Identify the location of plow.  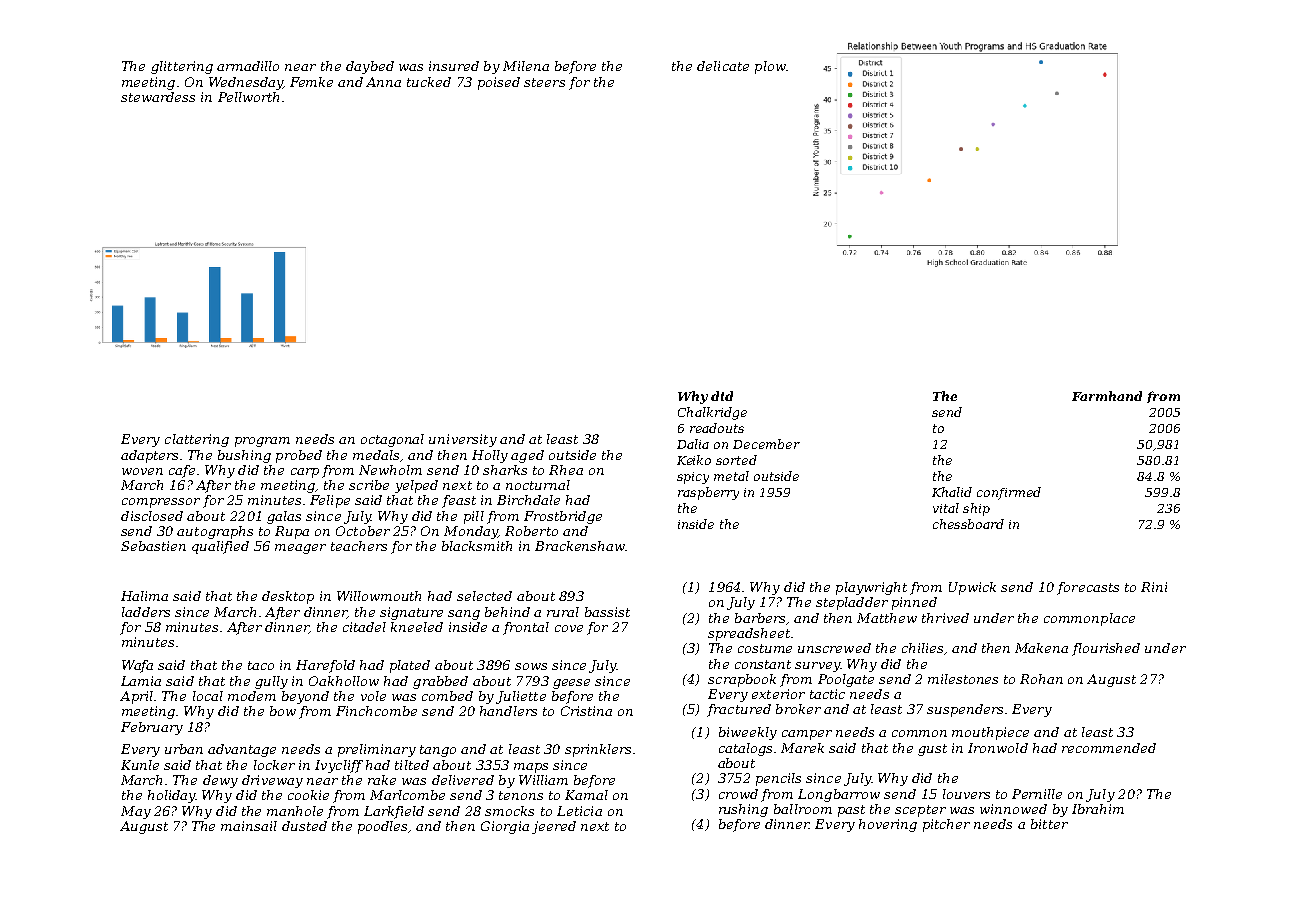
(770, 67).
